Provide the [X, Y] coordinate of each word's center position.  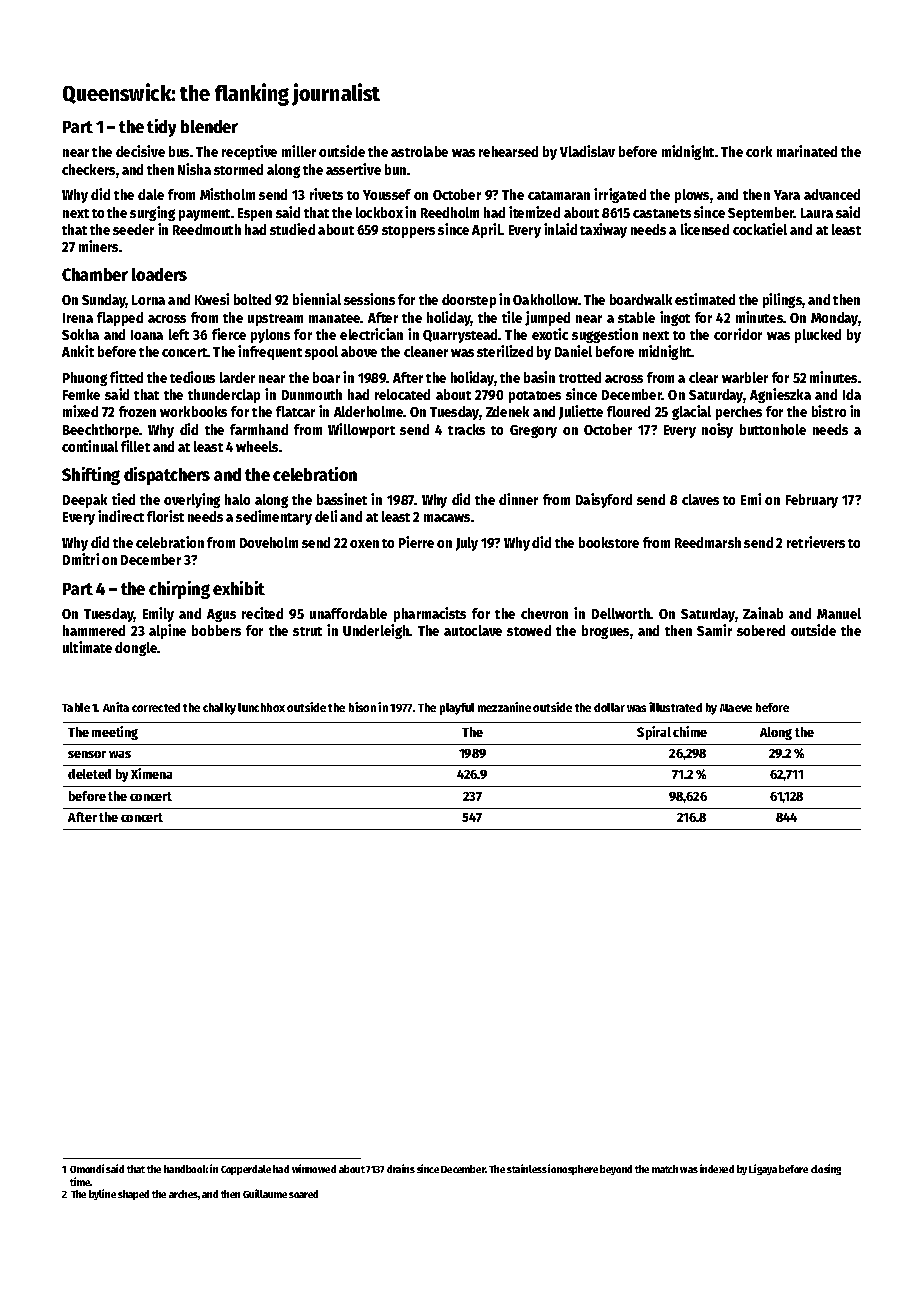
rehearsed [508, 151]
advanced [832, 194]
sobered [761, 630]
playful [457, 709]
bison [362, 707]
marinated [807, 151]
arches [183, 1194]
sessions [369, 299]
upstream [275, 320]
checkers [88, 169]
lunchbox [261, 707]
